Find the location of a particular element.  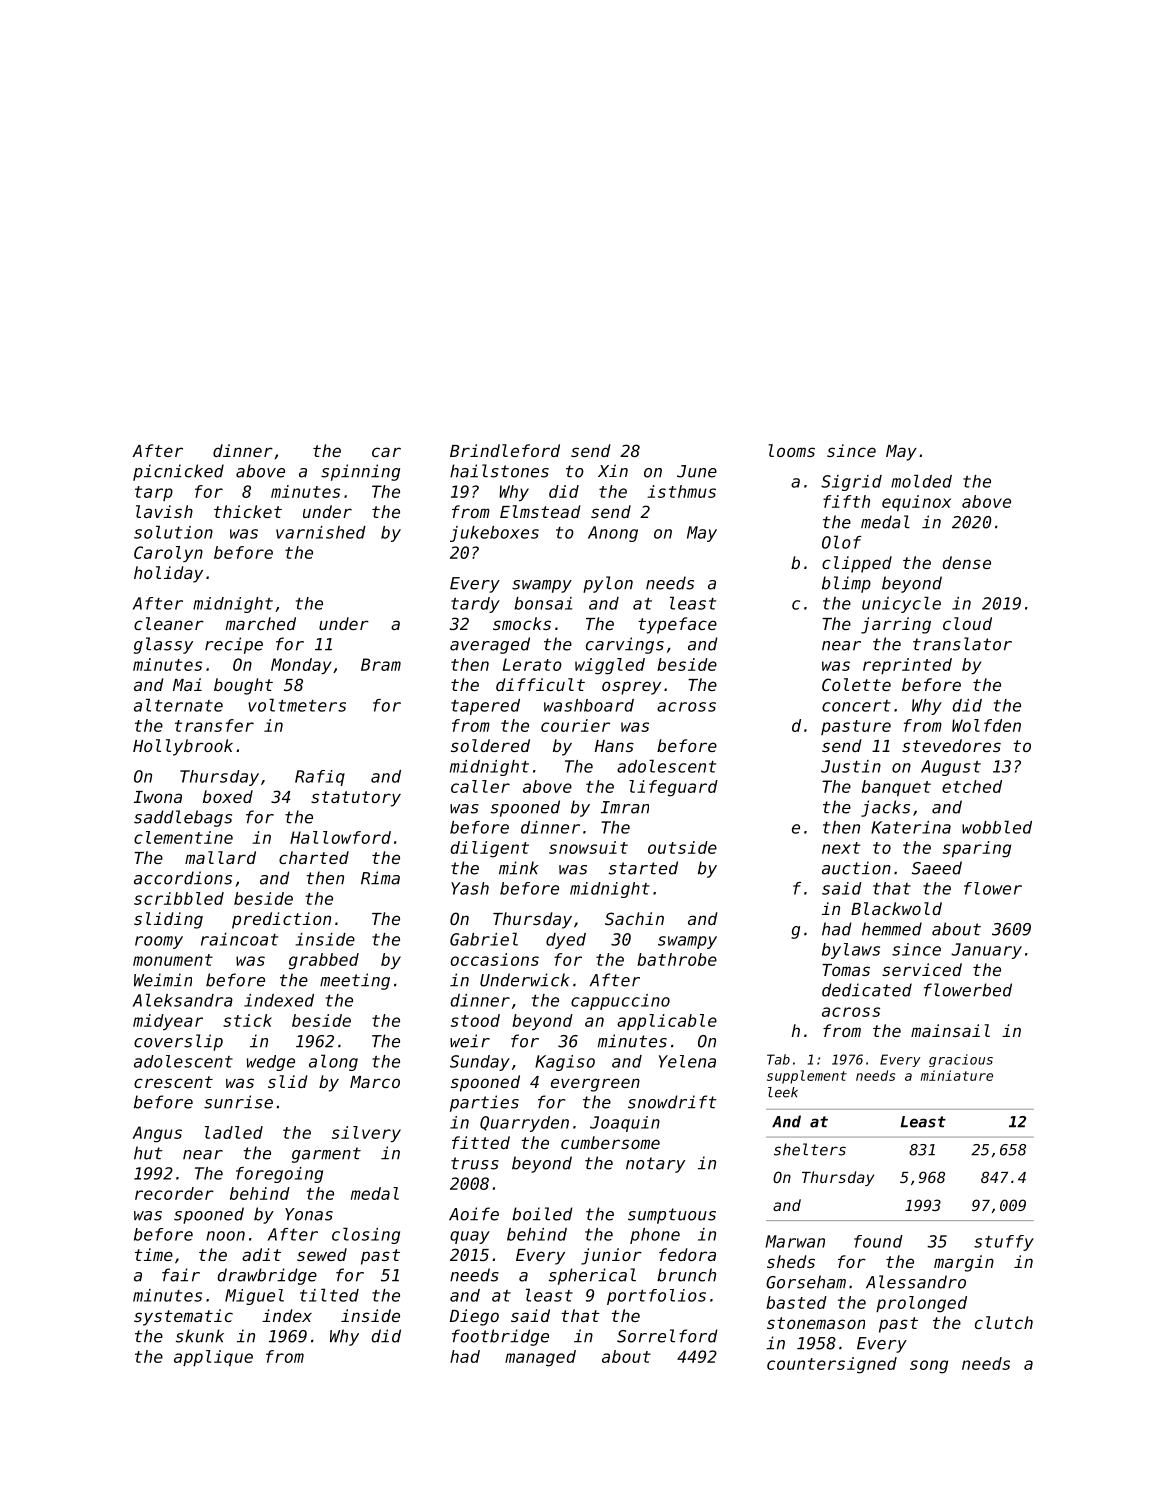

applique is located at coordinates (213, 1358).
